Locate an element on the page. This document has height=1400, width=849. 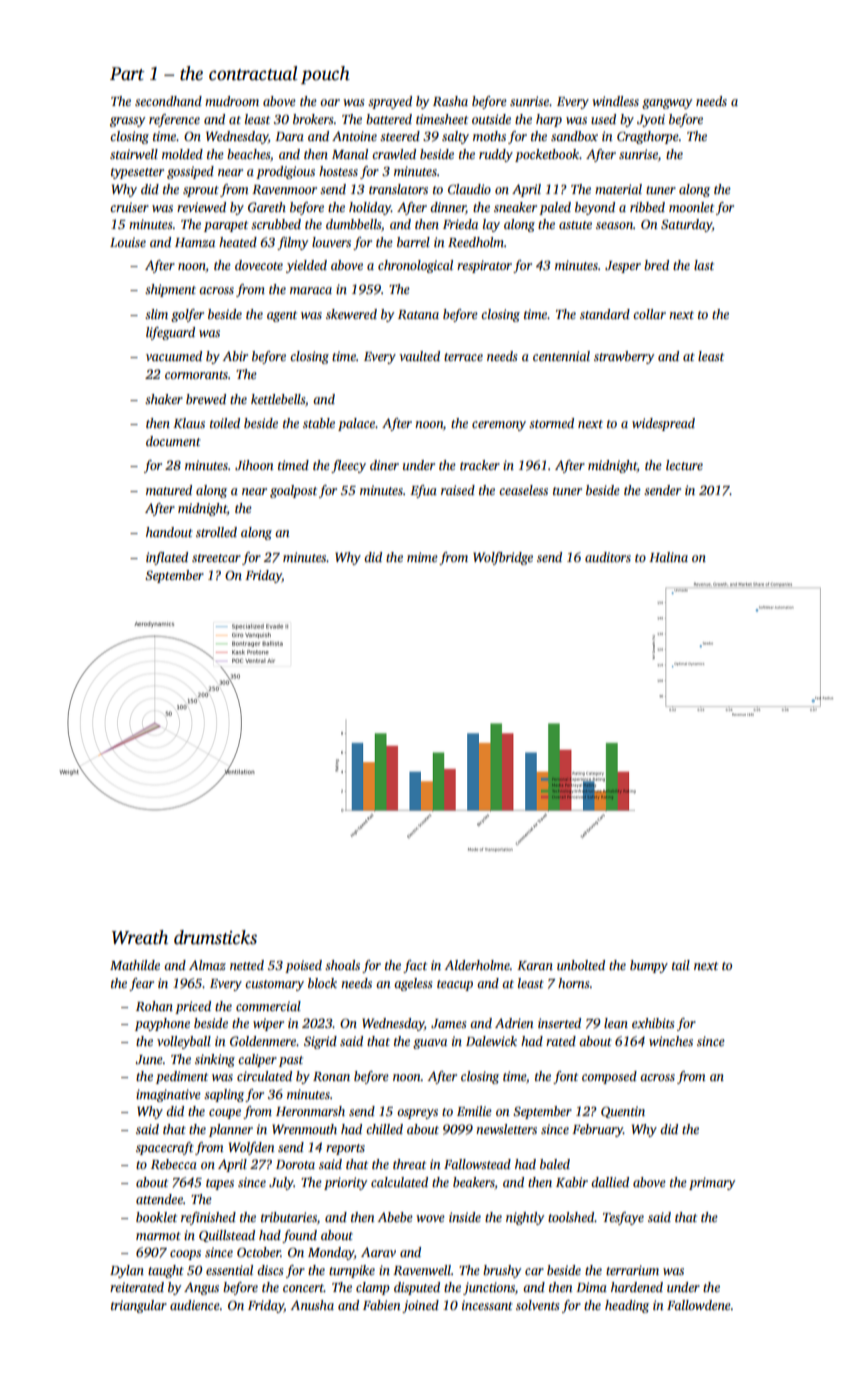
Halina is located at coordinates (668, 557).
